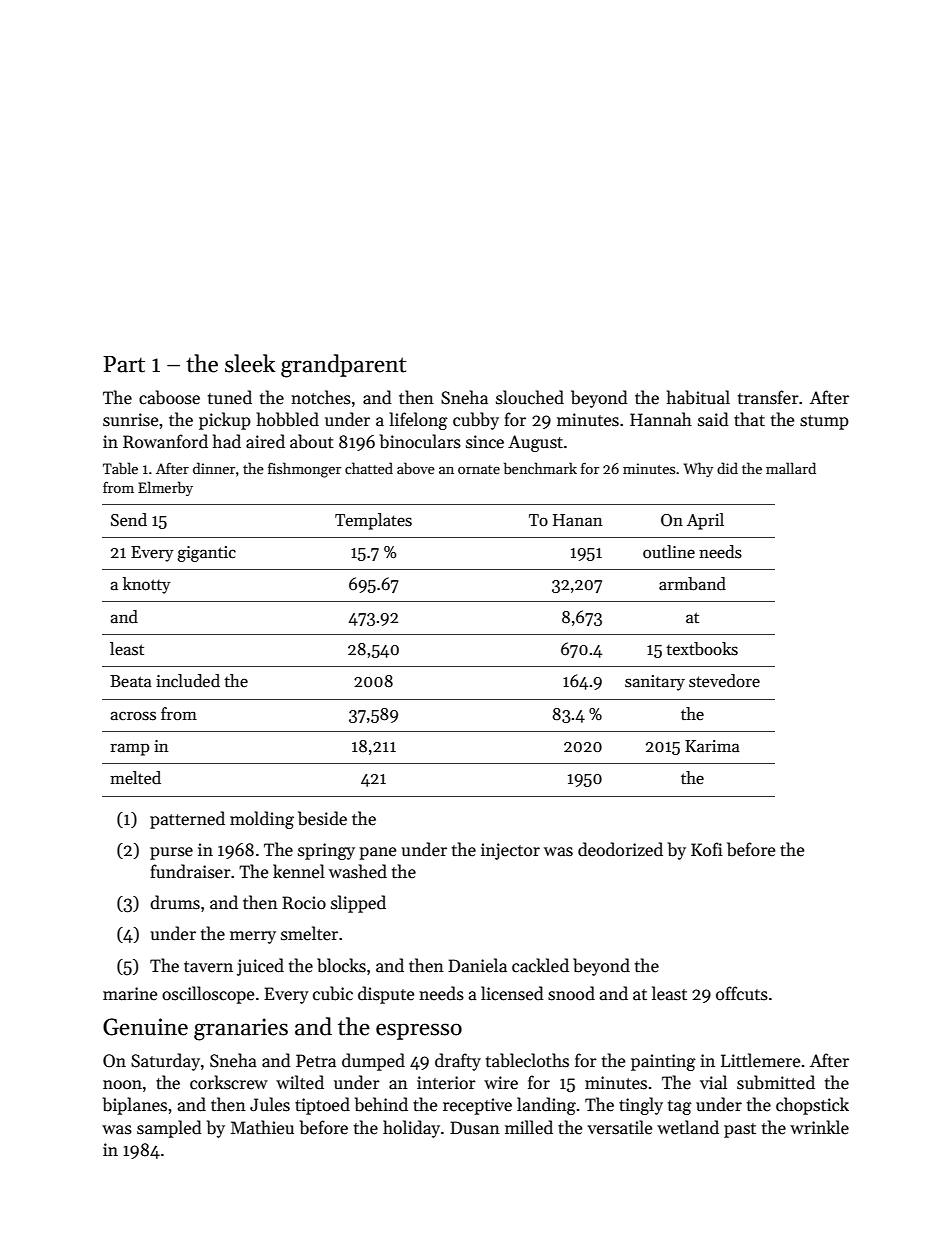  What do you see at coordinates (206, 554) in the document?
I see `gigantic` at bounding box center [206, 554].
